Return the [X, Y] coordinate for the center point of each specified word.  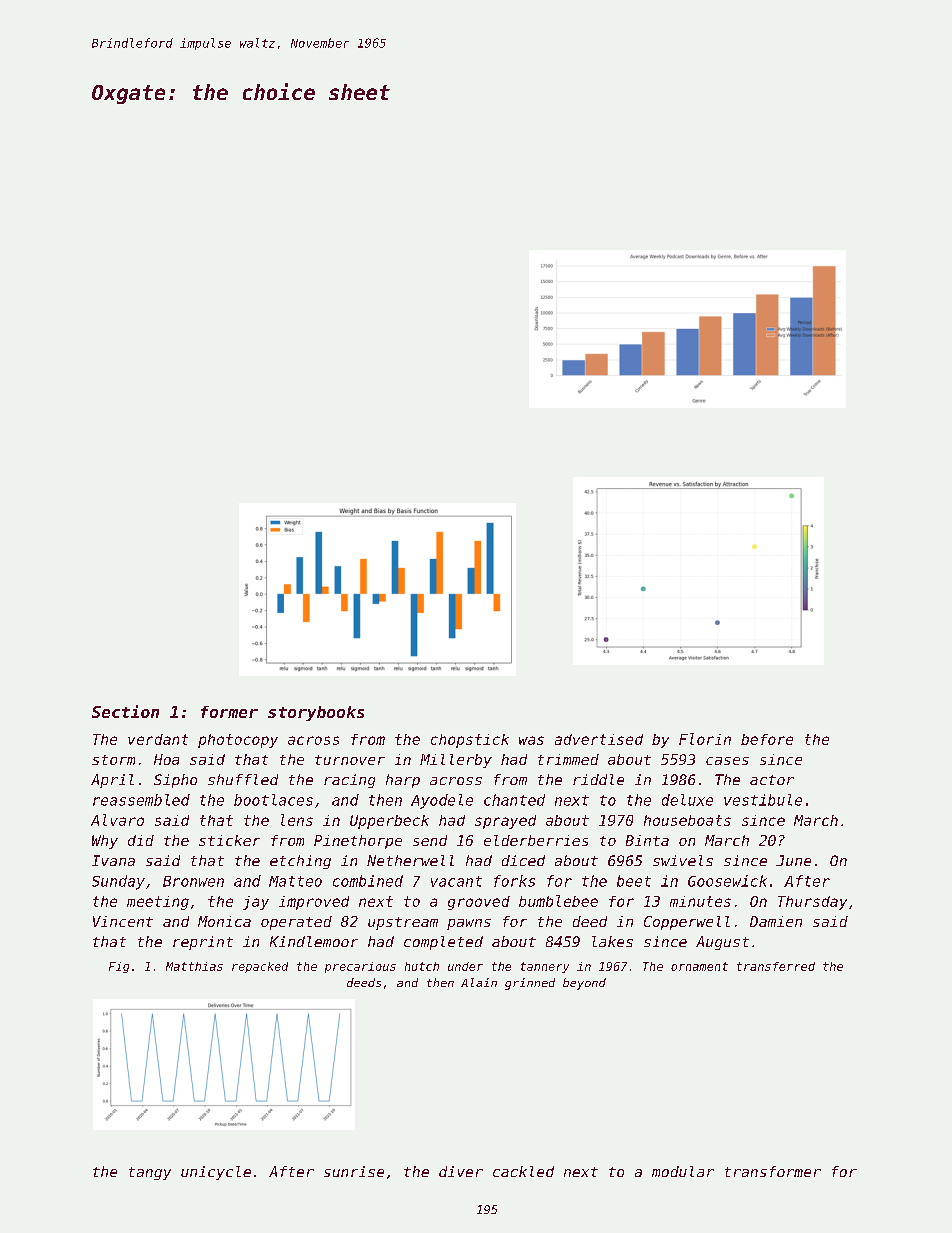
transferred [776, 966]
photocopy [238, 741]
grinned [530, 984]
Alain [479, 982]
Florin [705, 739]
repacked [260, 967]
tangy [150, 1173]
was [531, 740]
